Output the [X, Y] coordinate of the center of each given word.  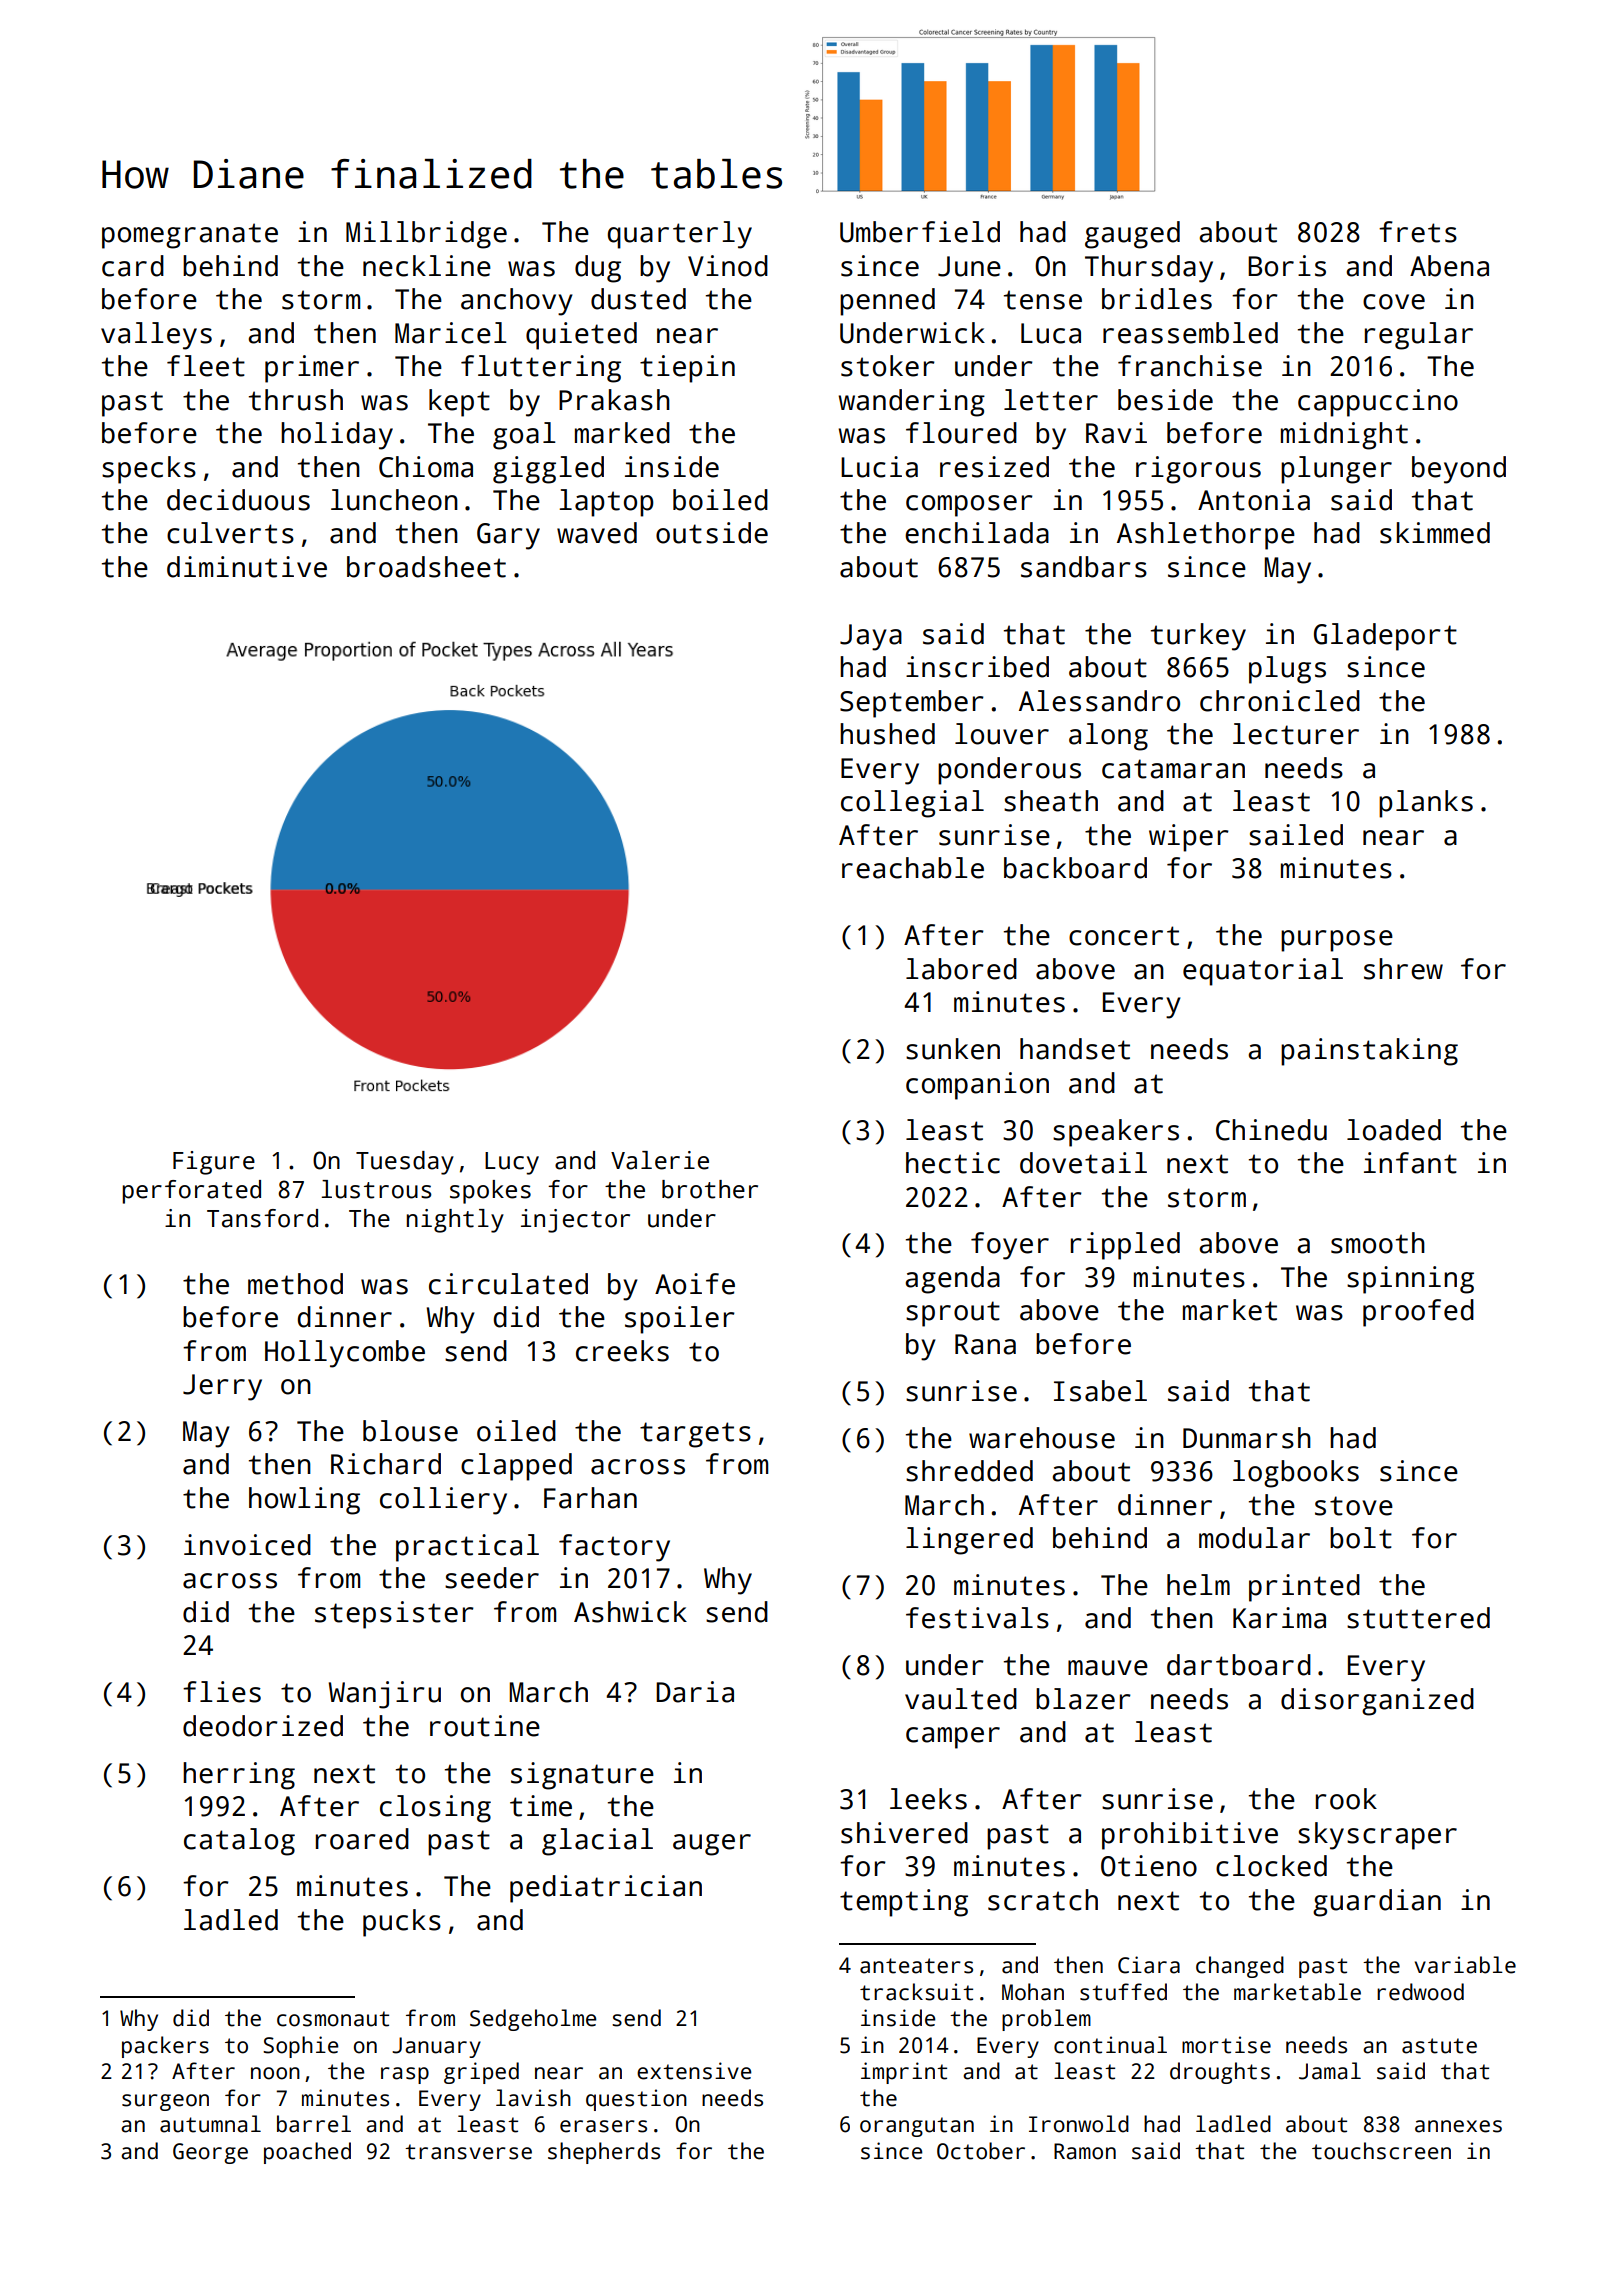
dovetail [1083, 1163]
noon [275, 2073]
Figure [214, 1163]
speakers [1116, 1133]
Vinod [728, 266]
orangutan [917, 2127]
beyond [1459, 470]
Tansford [262, 1218]
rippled [1125, 1246]
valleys [156, 336]
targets [695, 1435]
